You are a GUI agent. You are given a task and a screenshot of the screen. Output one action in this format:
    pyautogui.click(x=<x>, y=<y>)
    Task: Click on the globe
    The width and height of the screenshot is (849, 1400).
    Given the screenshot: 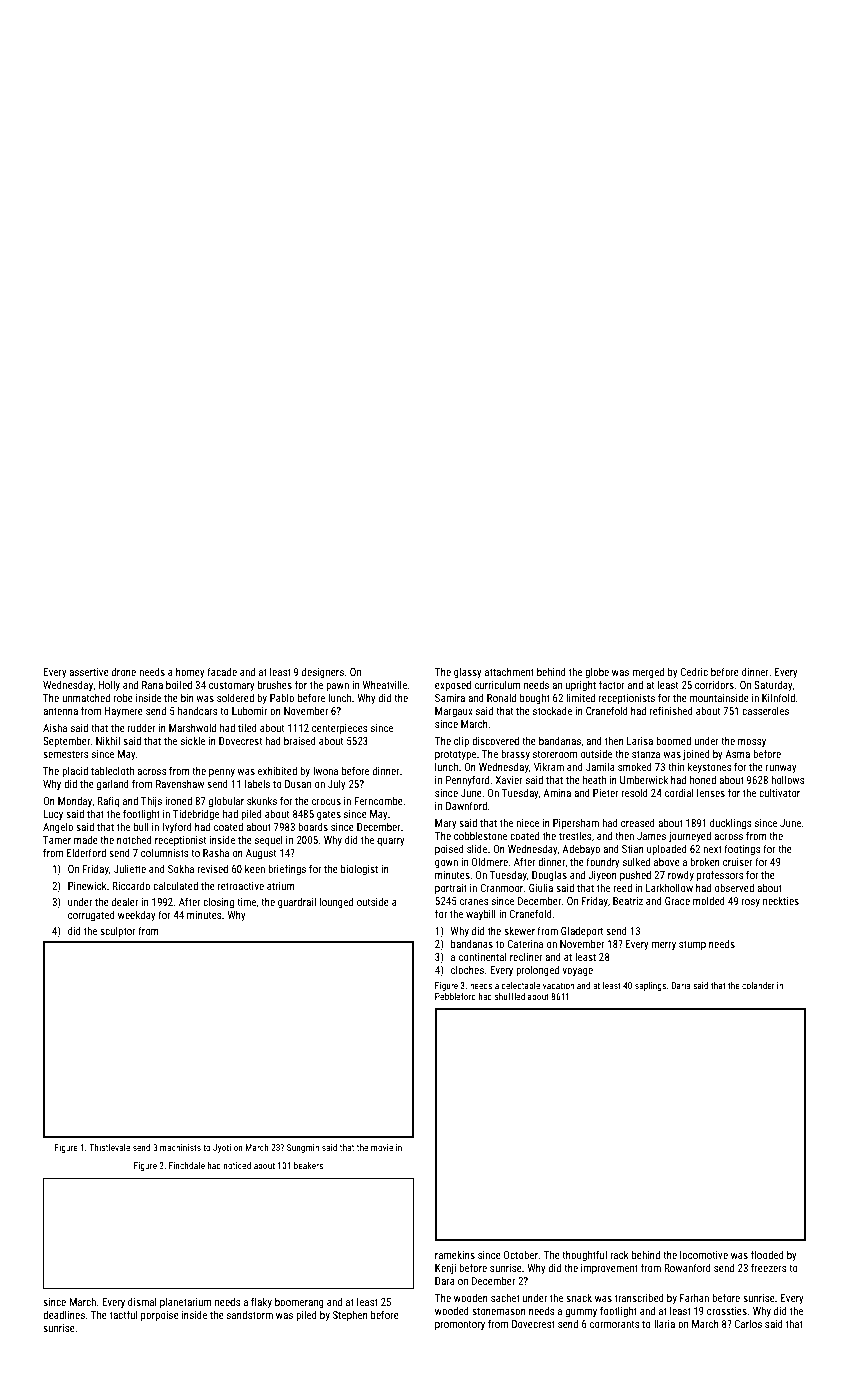 What is the action you would take?
    pyautogui.click(x=597, y=672)
